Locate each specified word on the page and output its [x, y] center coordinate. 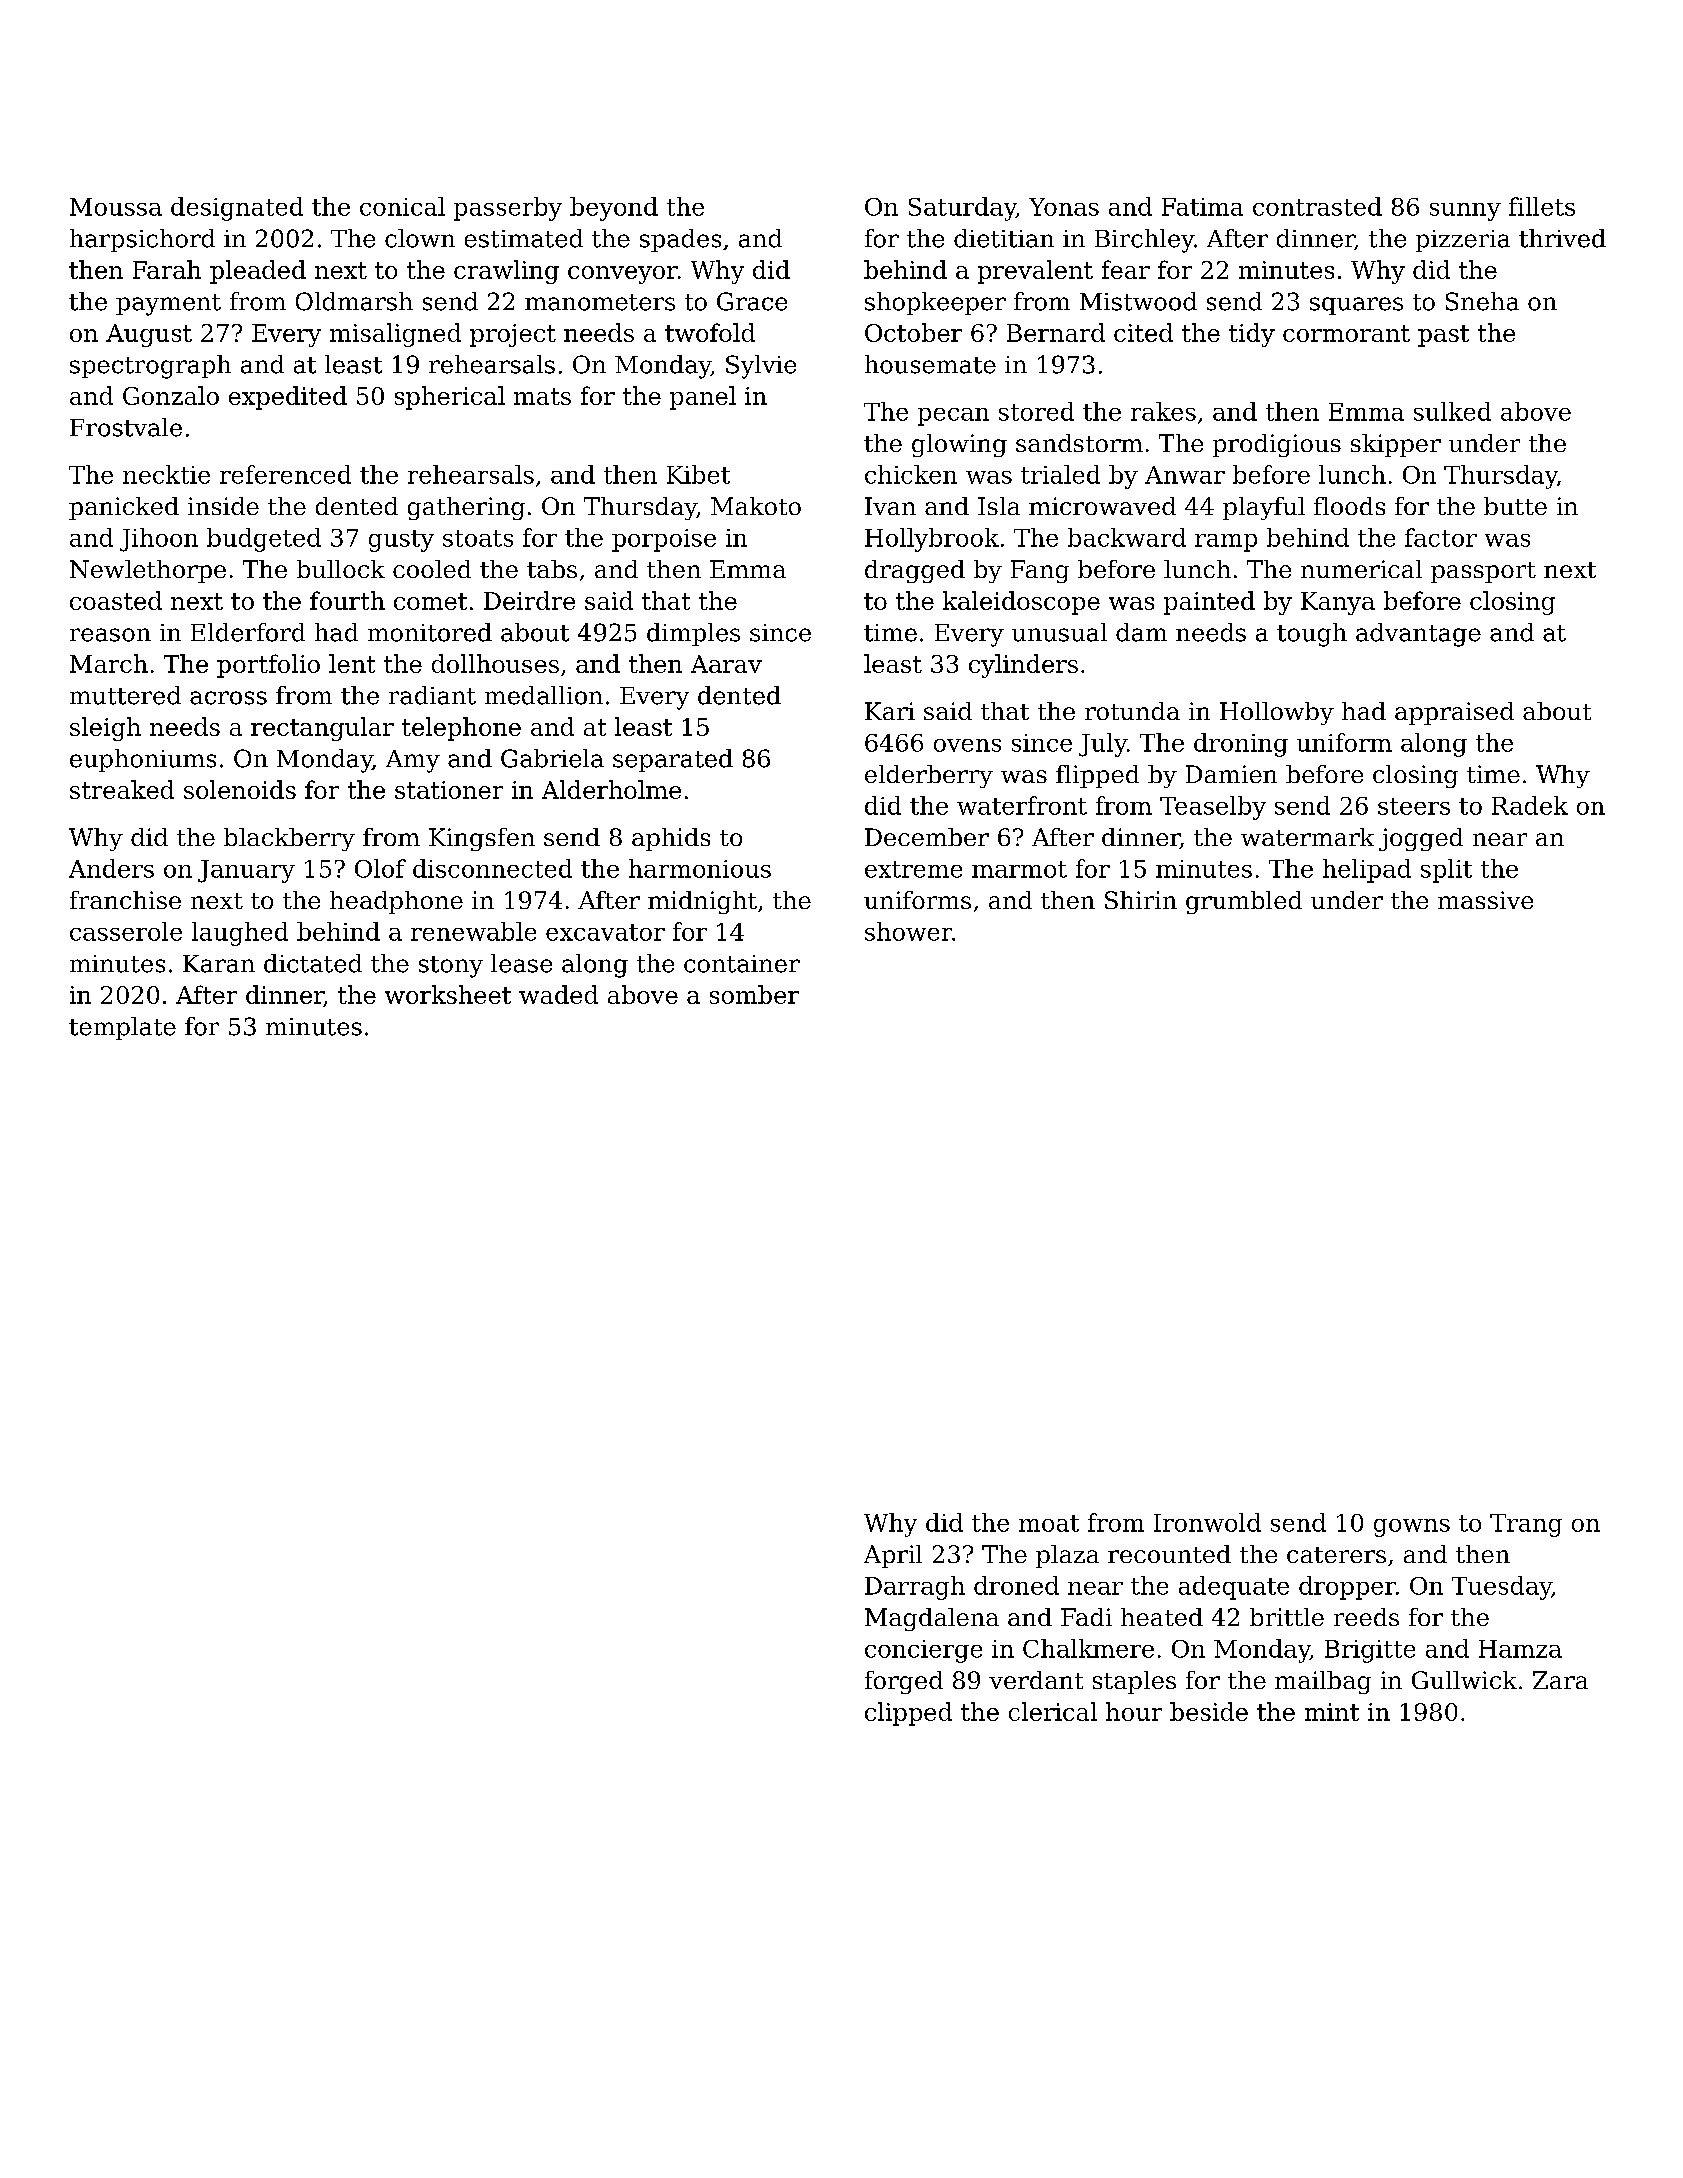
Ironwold [1207, 1522]
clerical [1053, 1711]
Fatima [1202, 207]
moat [1049, 1523]
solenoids [240, 789]
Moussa [116, 207]
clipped [908, 1714]
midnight [702, 902]
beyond [614, 209]
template [122, 1028]
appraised [1454, 713]
